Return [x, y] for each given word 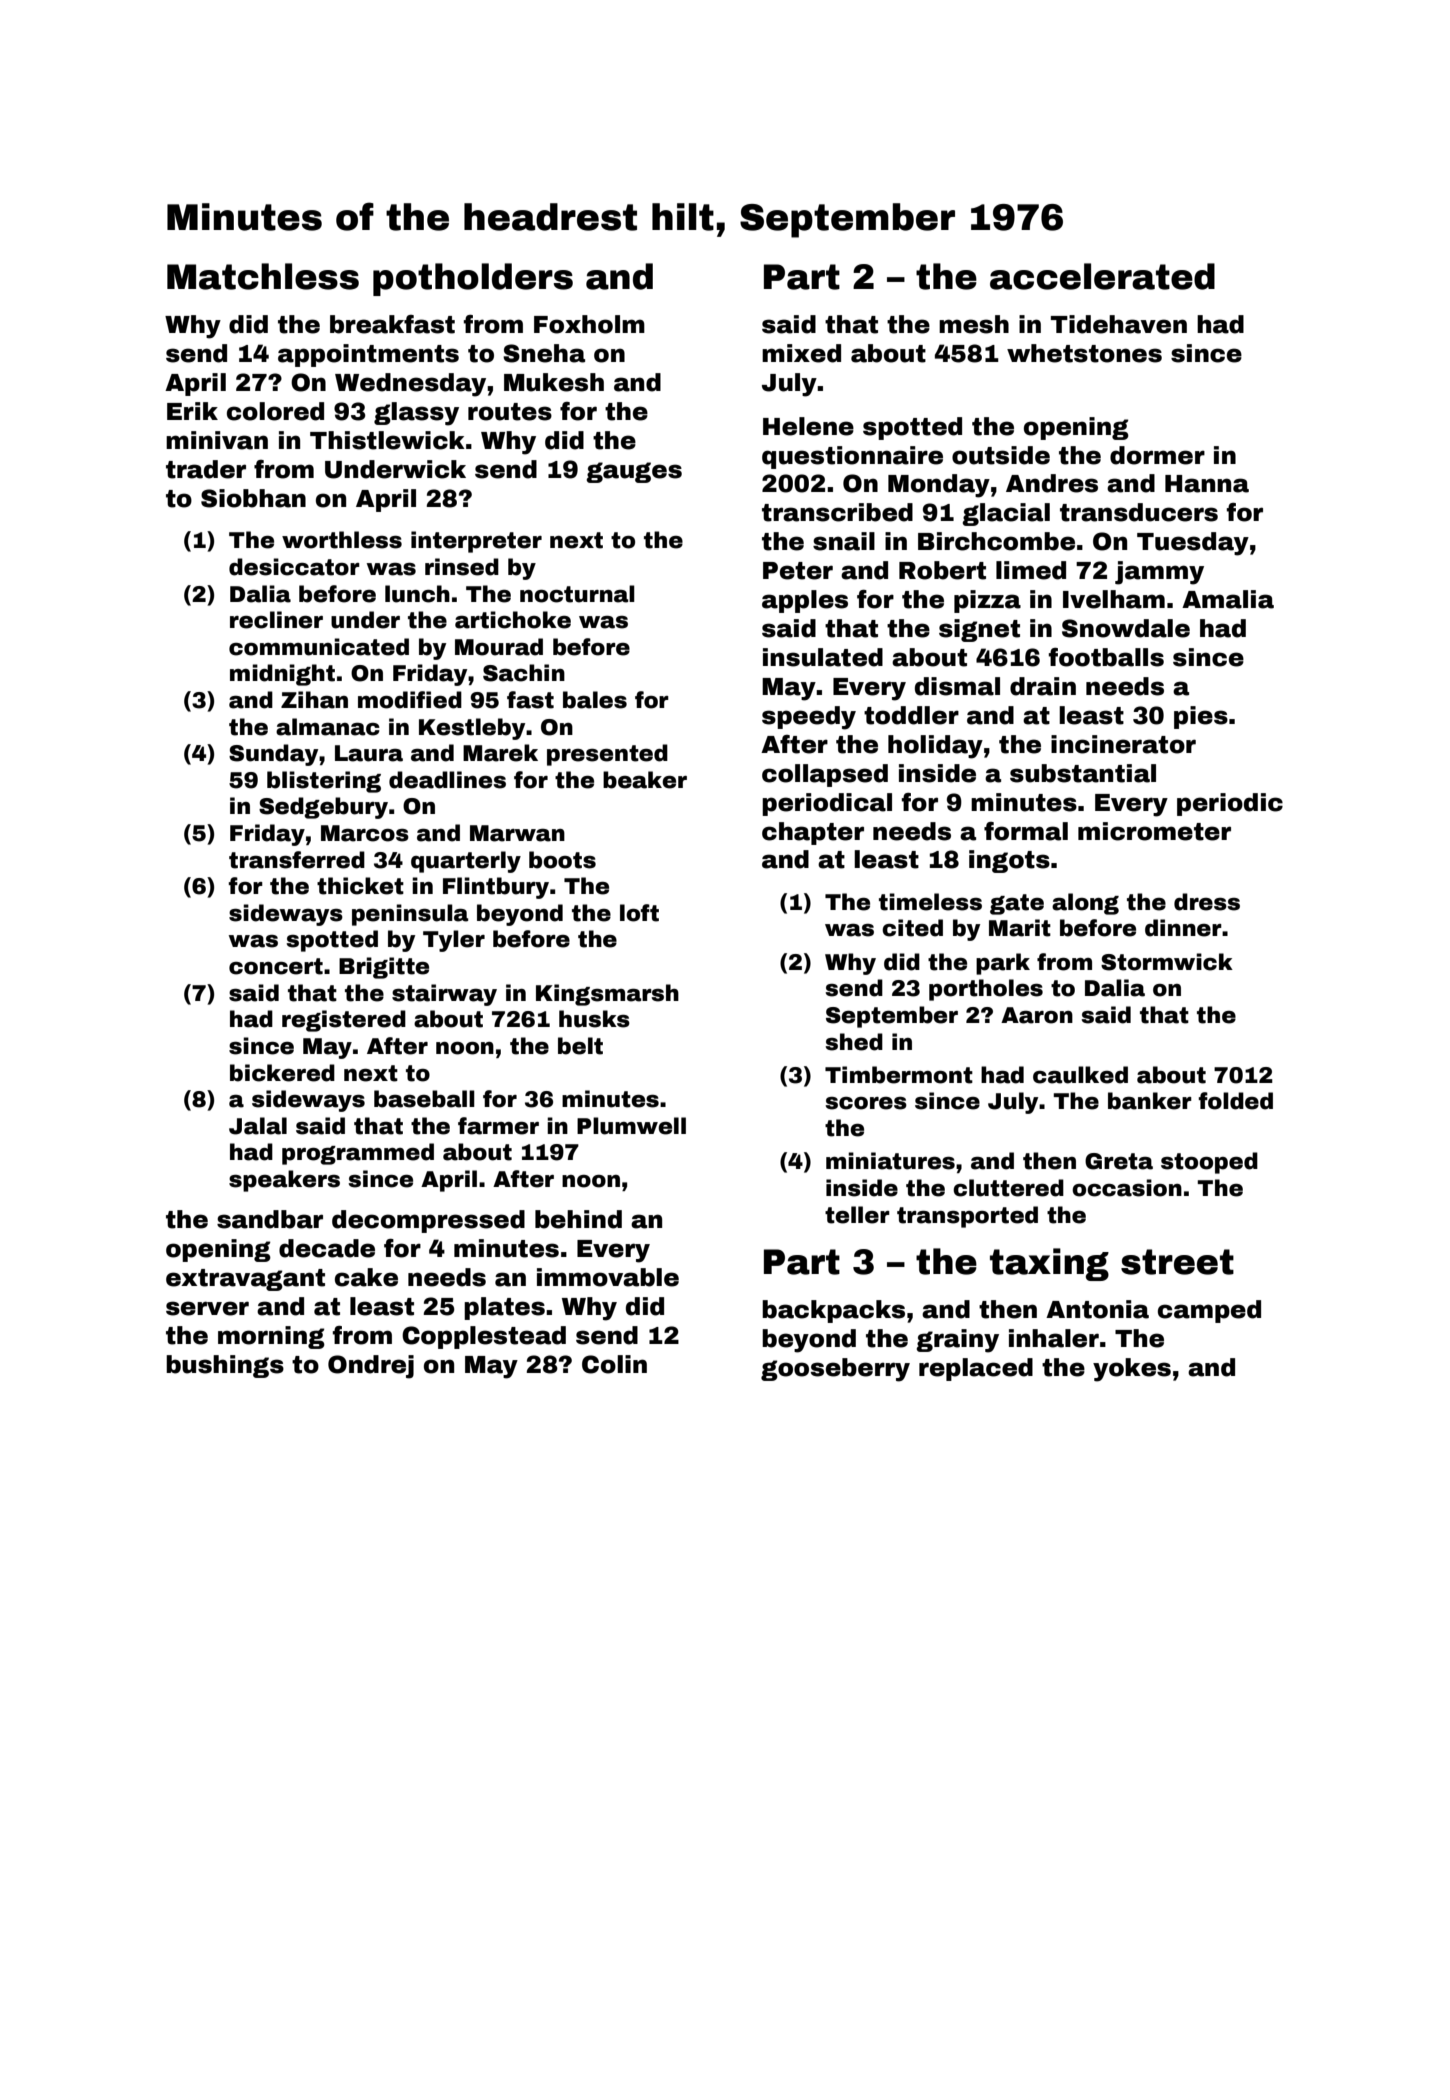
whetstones [1084, 353]
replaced [976, 1369]
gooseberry [835, 1370]
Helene [808, 426]
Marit [1020, 928]
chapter [813, 833]
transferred [297, 860]
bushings [225, 1366]
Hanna [1207, 484]
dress [1207, 902]
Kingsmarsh [607, 995]
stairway [444, 995]
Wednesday [410, 385]
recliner [276, 620]
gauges [634, 472]
